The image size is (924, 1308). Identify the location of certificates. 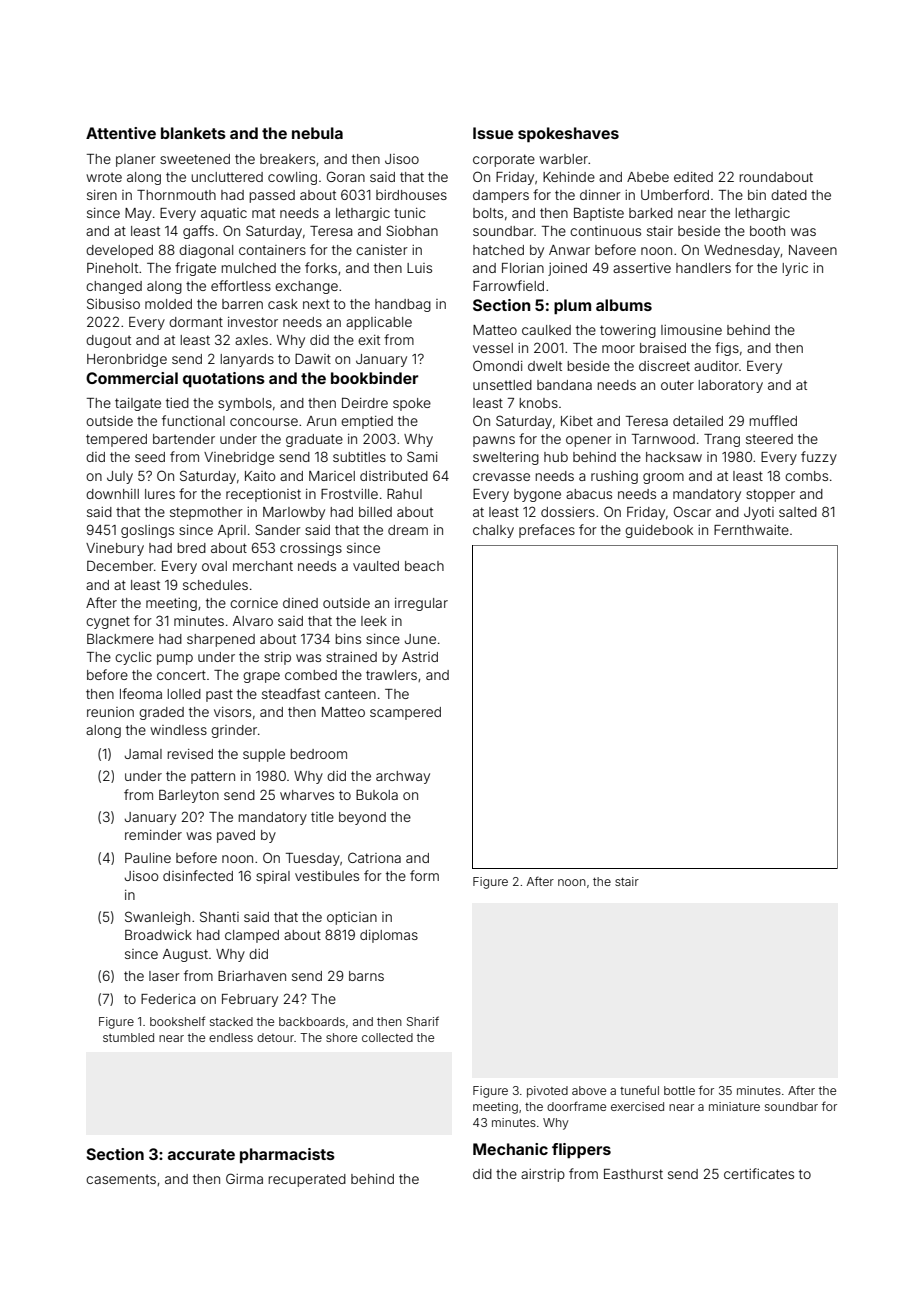
(759, 1173).
